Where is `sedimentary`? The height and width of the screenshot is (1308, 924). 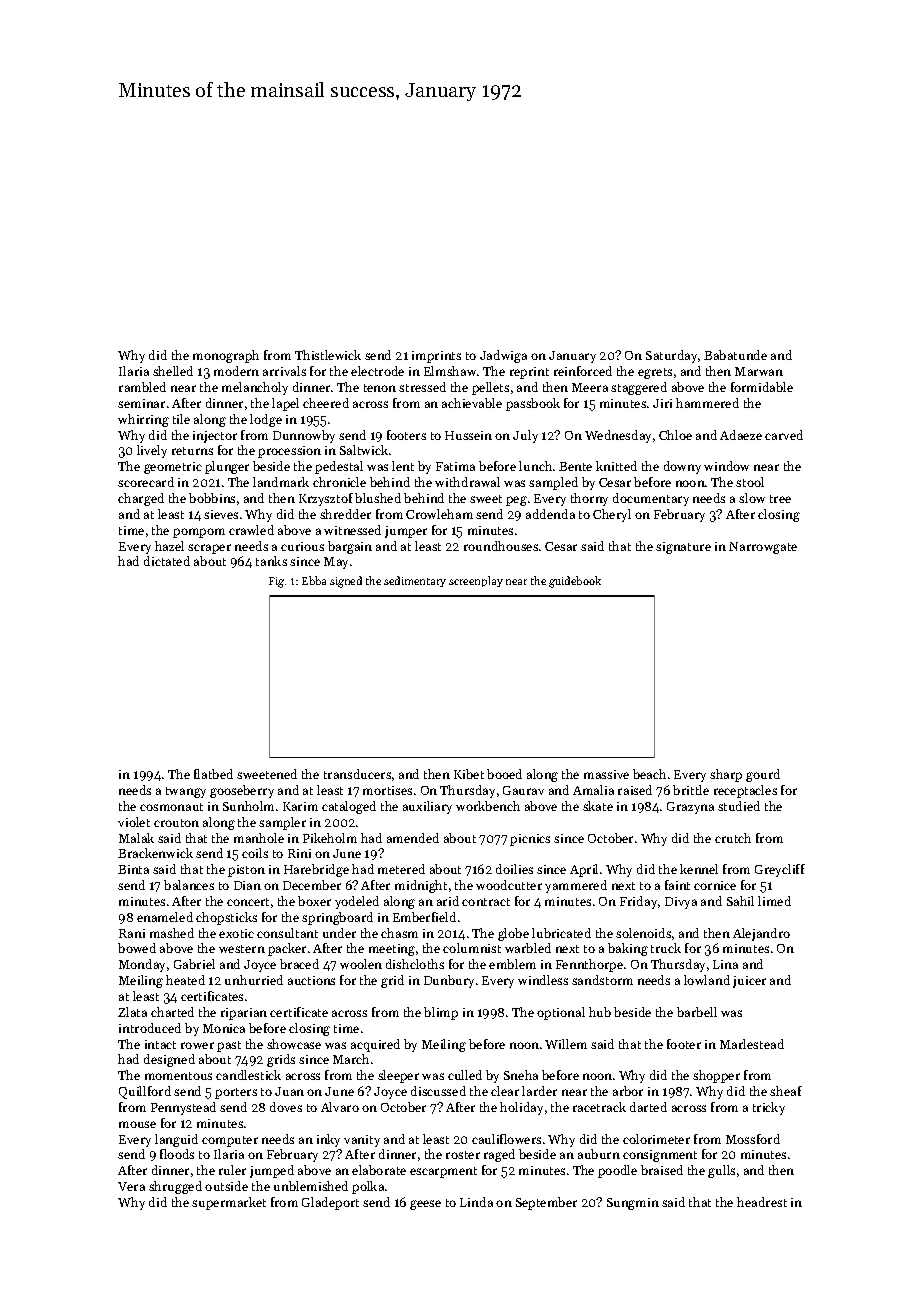
sedimentary is located at coordinates (415, 581).
